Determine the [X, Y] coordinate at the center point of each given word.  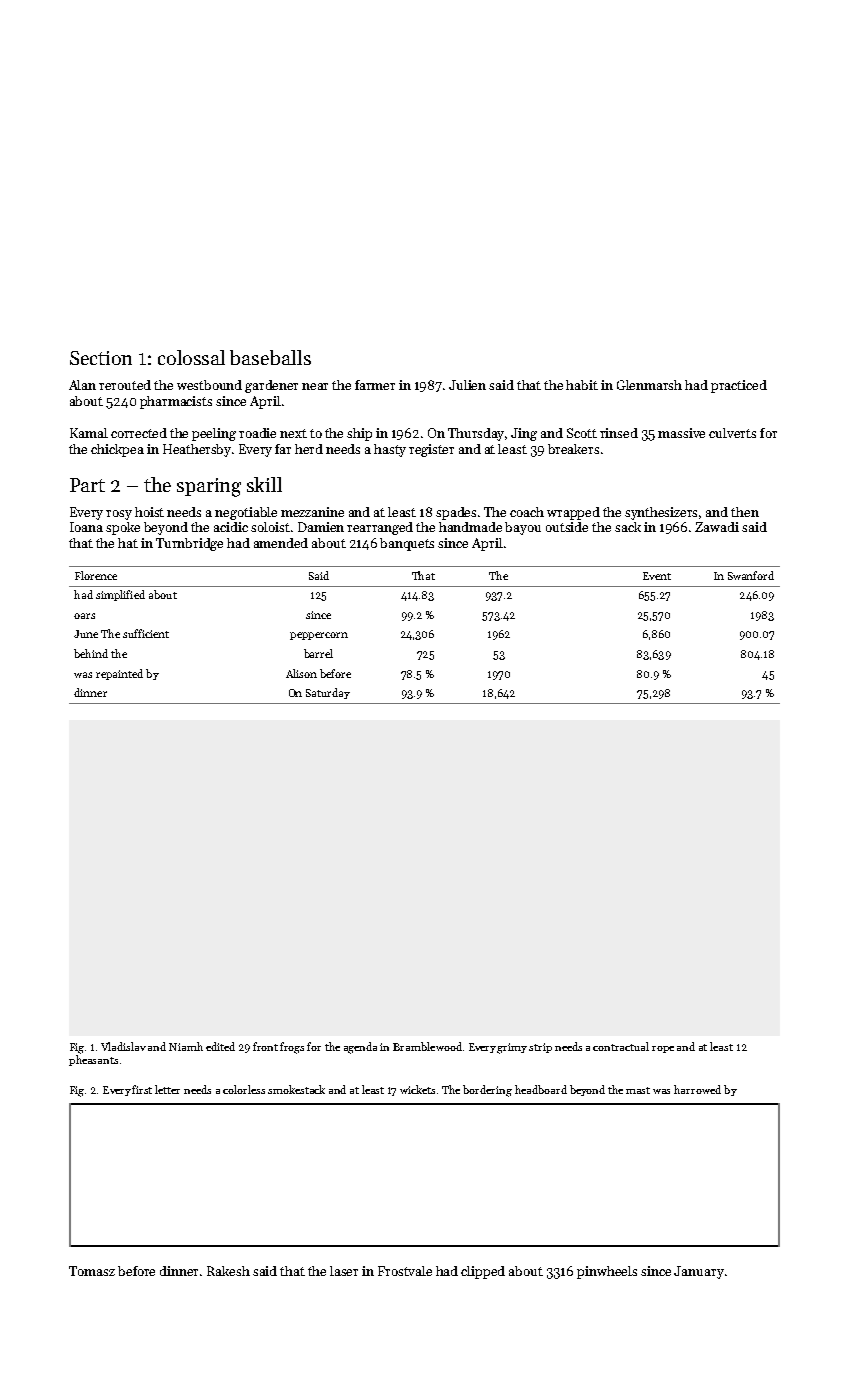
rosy [119, 515]
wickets [417, 1089]
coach [527, 512]
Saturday [328, 693]
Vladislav [123, 1046]
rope [663, 1049]
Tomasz [92, 1271]
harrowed [697, 1089]
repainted [119, 674]
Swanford [751, 575]
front [265, 1046]
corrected [139, 433]
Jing [524, 434]
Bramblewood [427, 1046]
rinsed [619, 433]
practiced [739, 386]
